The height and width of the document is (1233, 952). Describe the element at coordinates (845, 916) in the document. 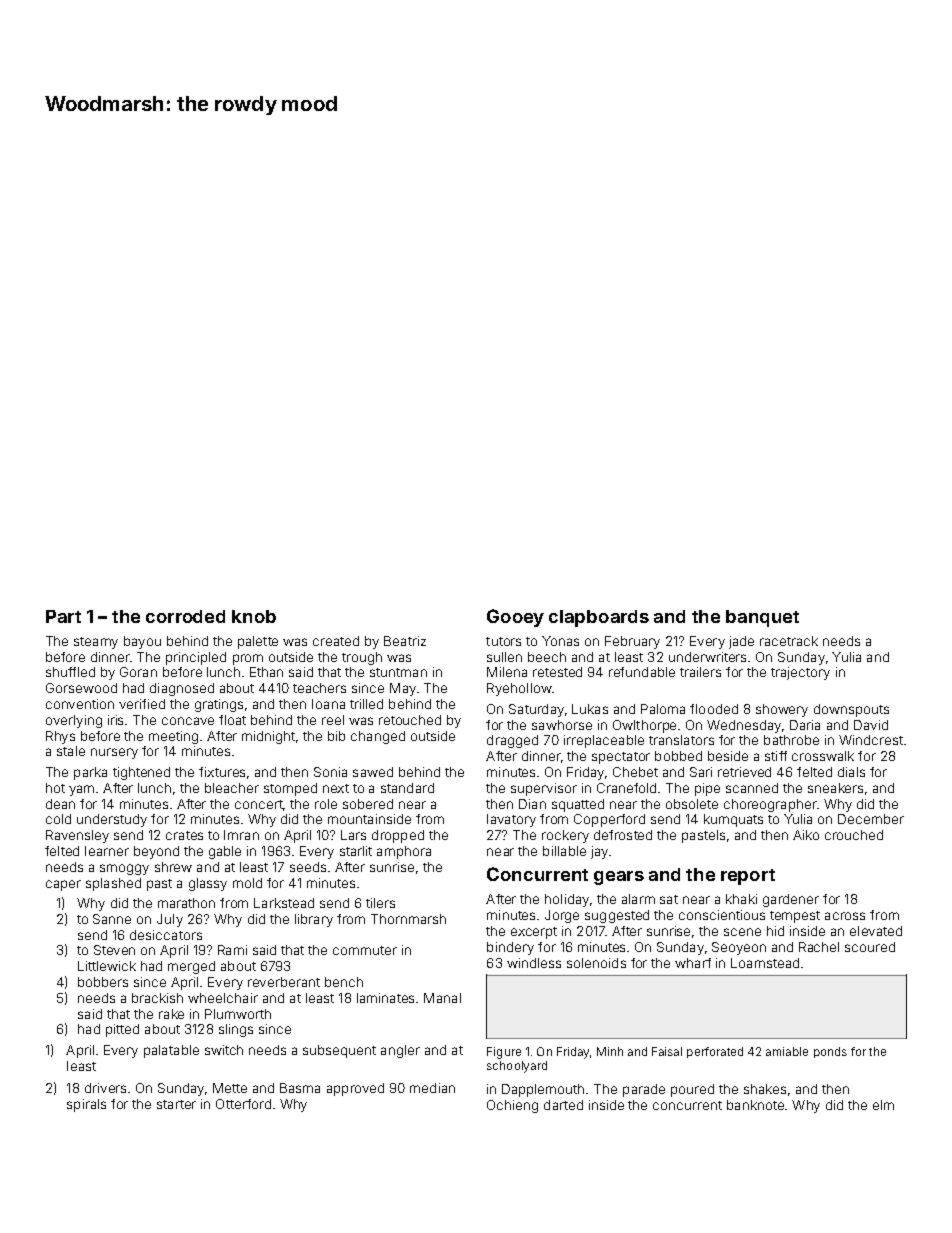

I see `across` at that location.
